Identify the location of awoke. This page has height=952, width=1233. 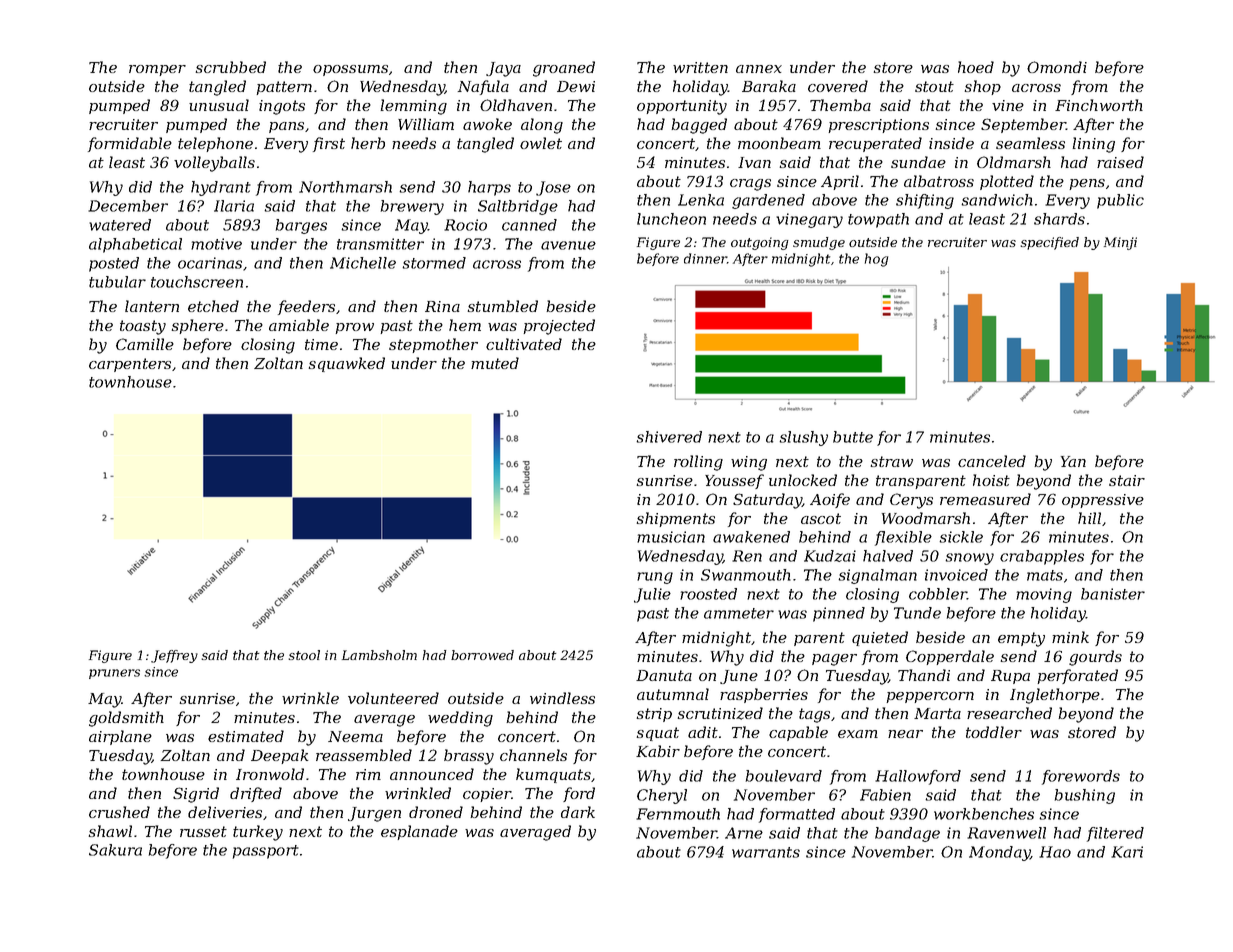
(487, 124).
